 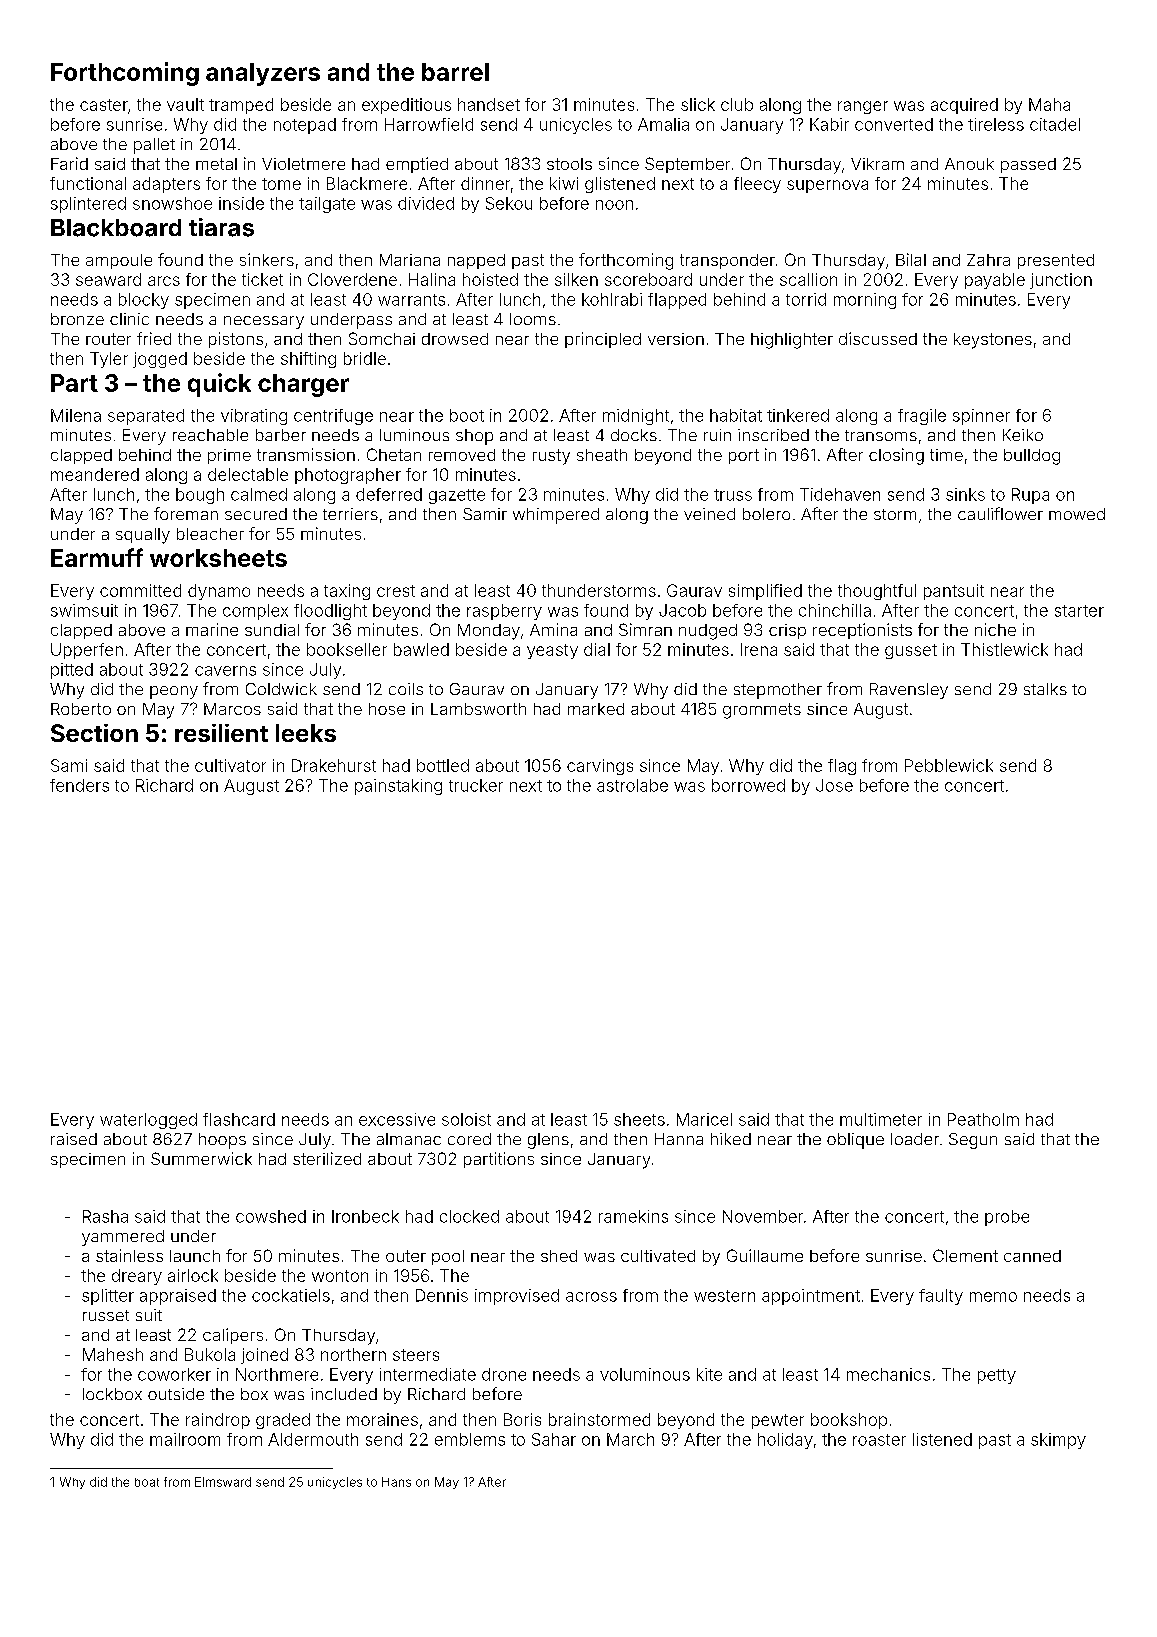 What do you see at coordinates (262, 279) in the page?
I see `ticket` at bounding box center [262, 279].
